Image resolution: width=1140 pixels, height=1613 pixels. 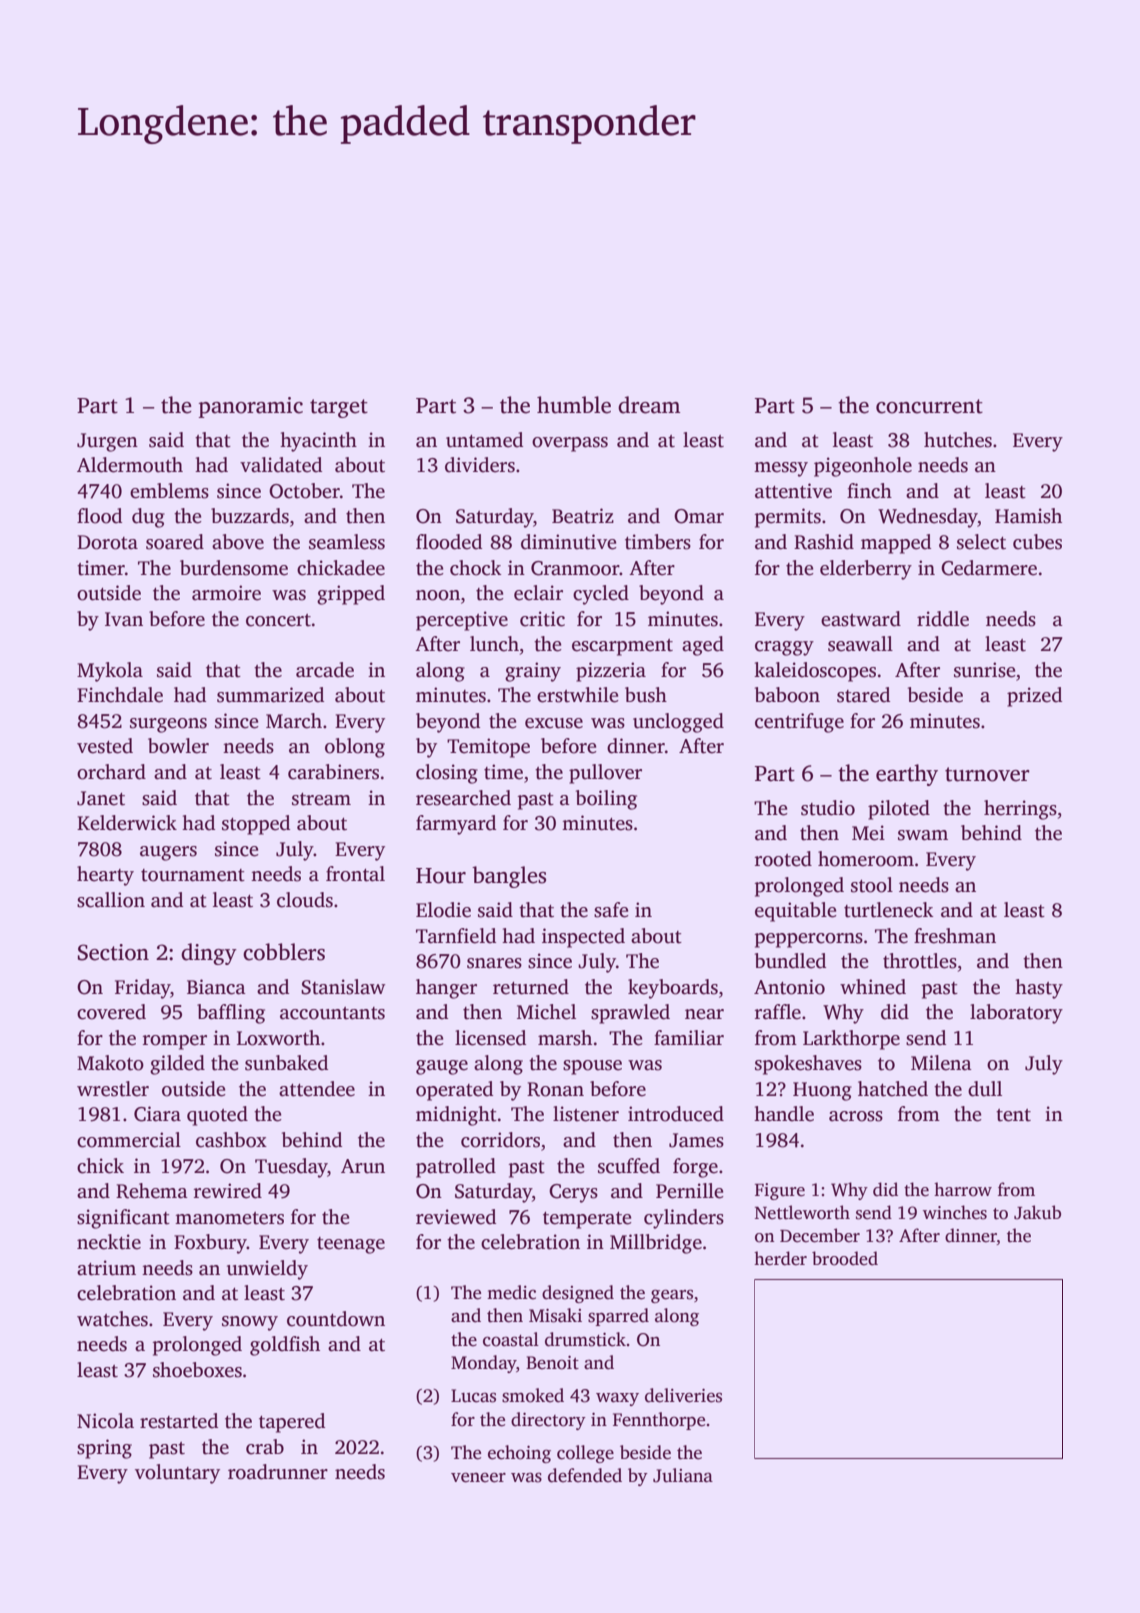 I want to click on reviewed, so click(x=456, y=1217).
